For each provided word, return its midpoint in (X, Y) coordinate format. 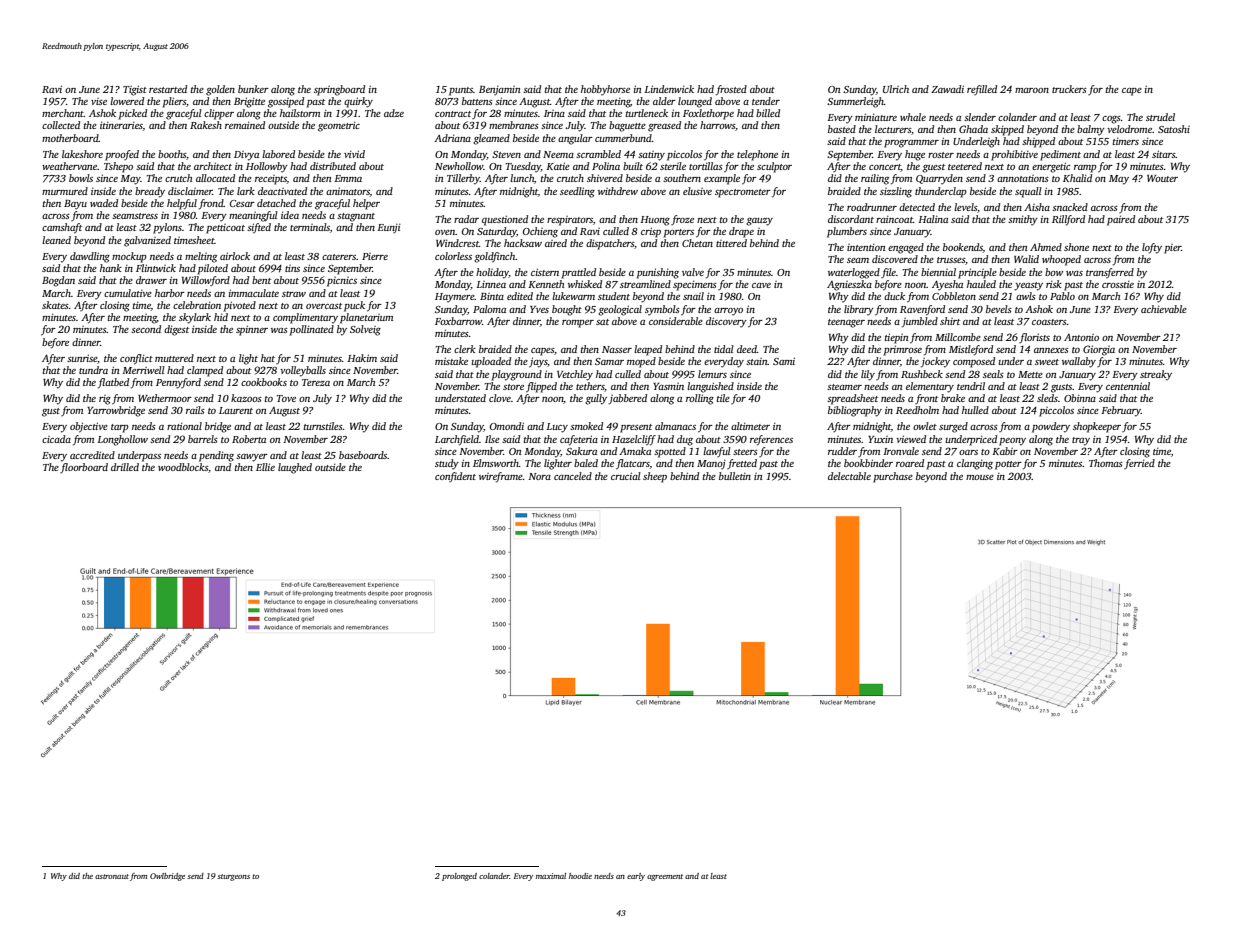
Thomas (1106, 463)
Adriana (452, 138)
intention (866, 247)
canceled (573, 476)
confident (455, 477)
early (636, 877)
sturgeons (233, 877)
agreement (665, 877)
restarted (168, 89)
